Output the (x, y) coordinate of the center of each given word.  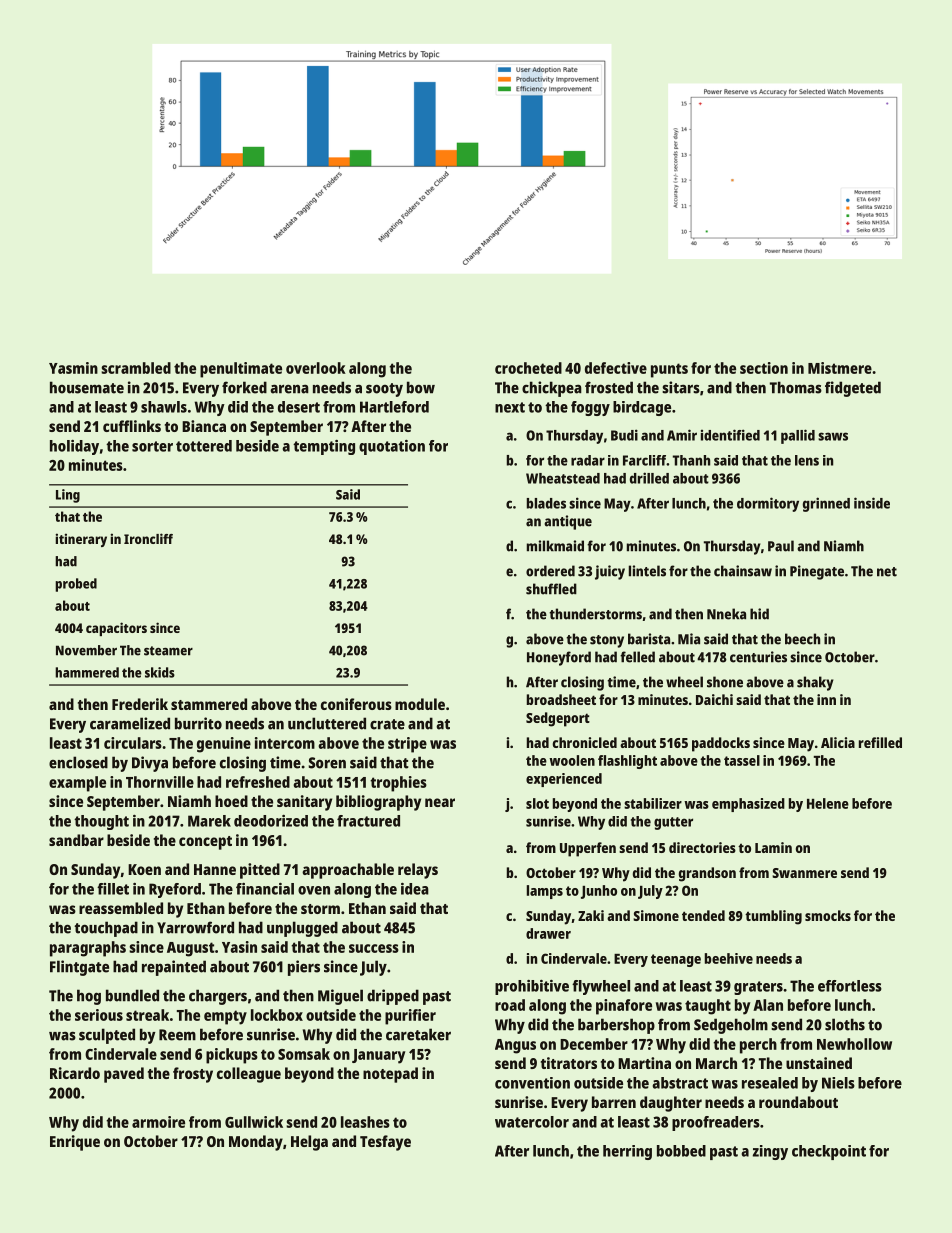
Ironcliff (148, 538)
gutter (673, 823)
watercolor (532, 1122)
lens (807, 460)
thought (101, 822)
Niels (838, 1083)
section (764, 368)
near (440, 802)
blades (546, 503)
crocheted (528, 368)
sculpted (107, 1036)
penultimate (241, 370)
